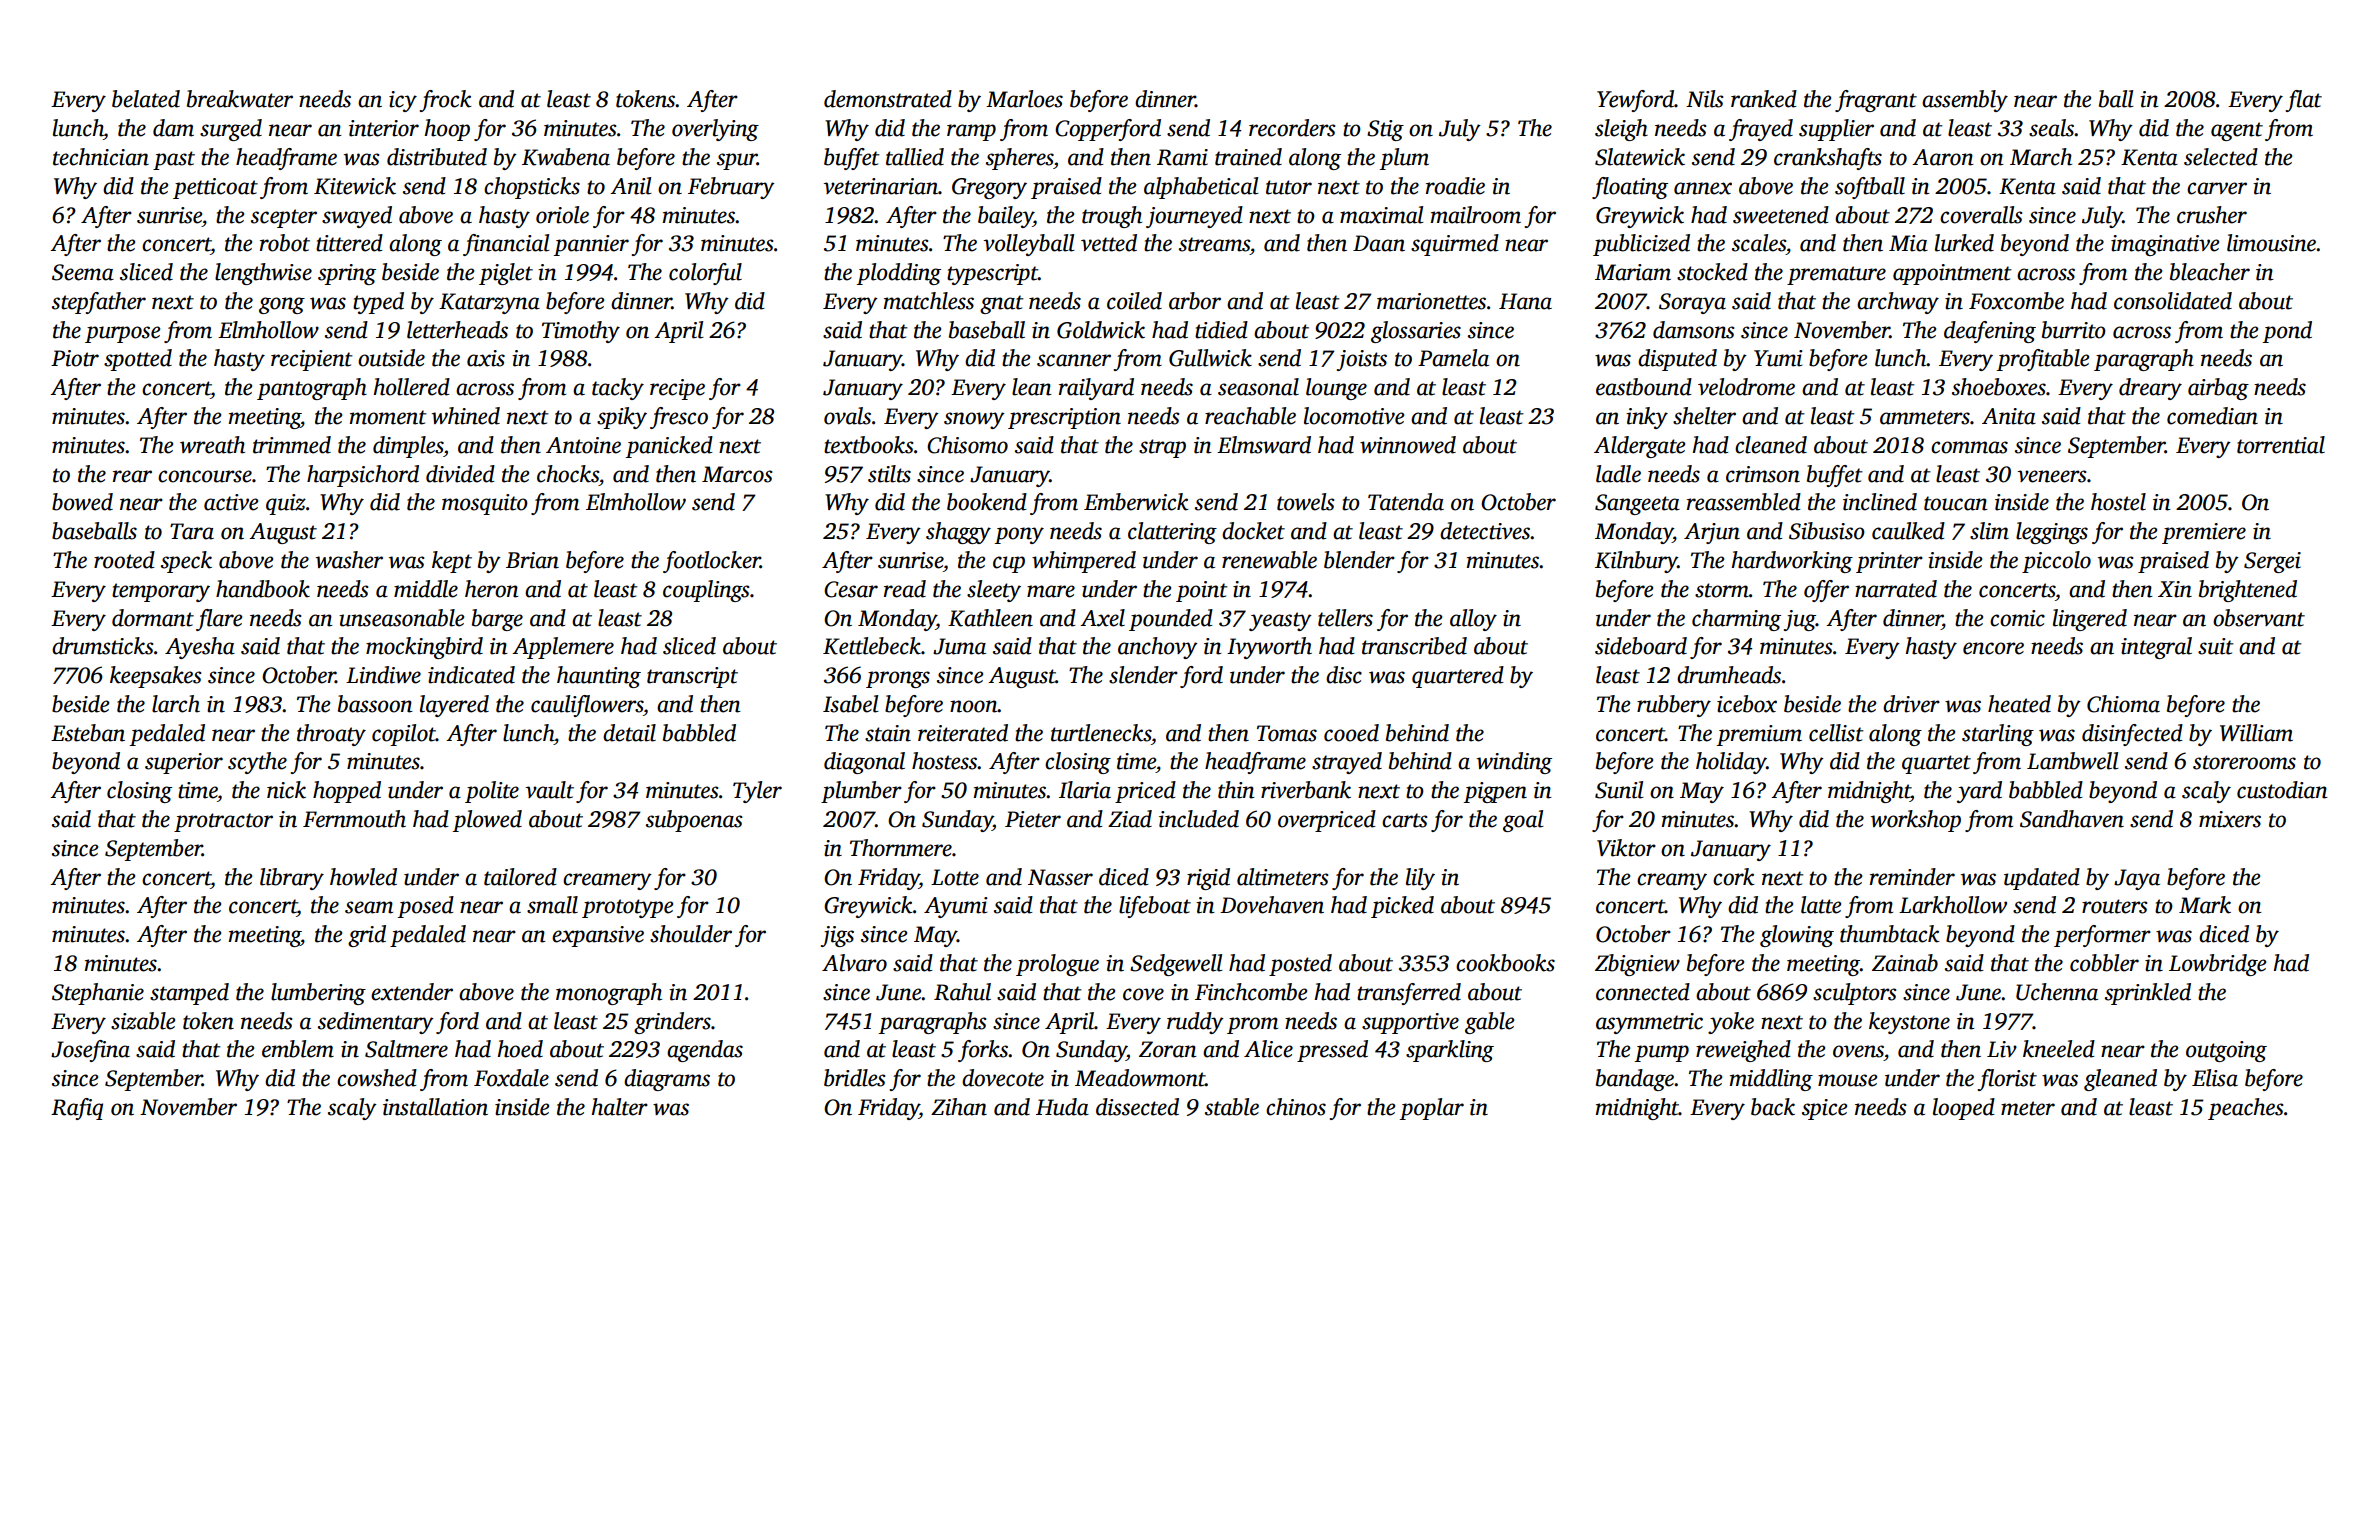 Image resolution: width=2380 pixels, height=1540 pixels. I want to click on lifeboat, so click(1155, 907).
